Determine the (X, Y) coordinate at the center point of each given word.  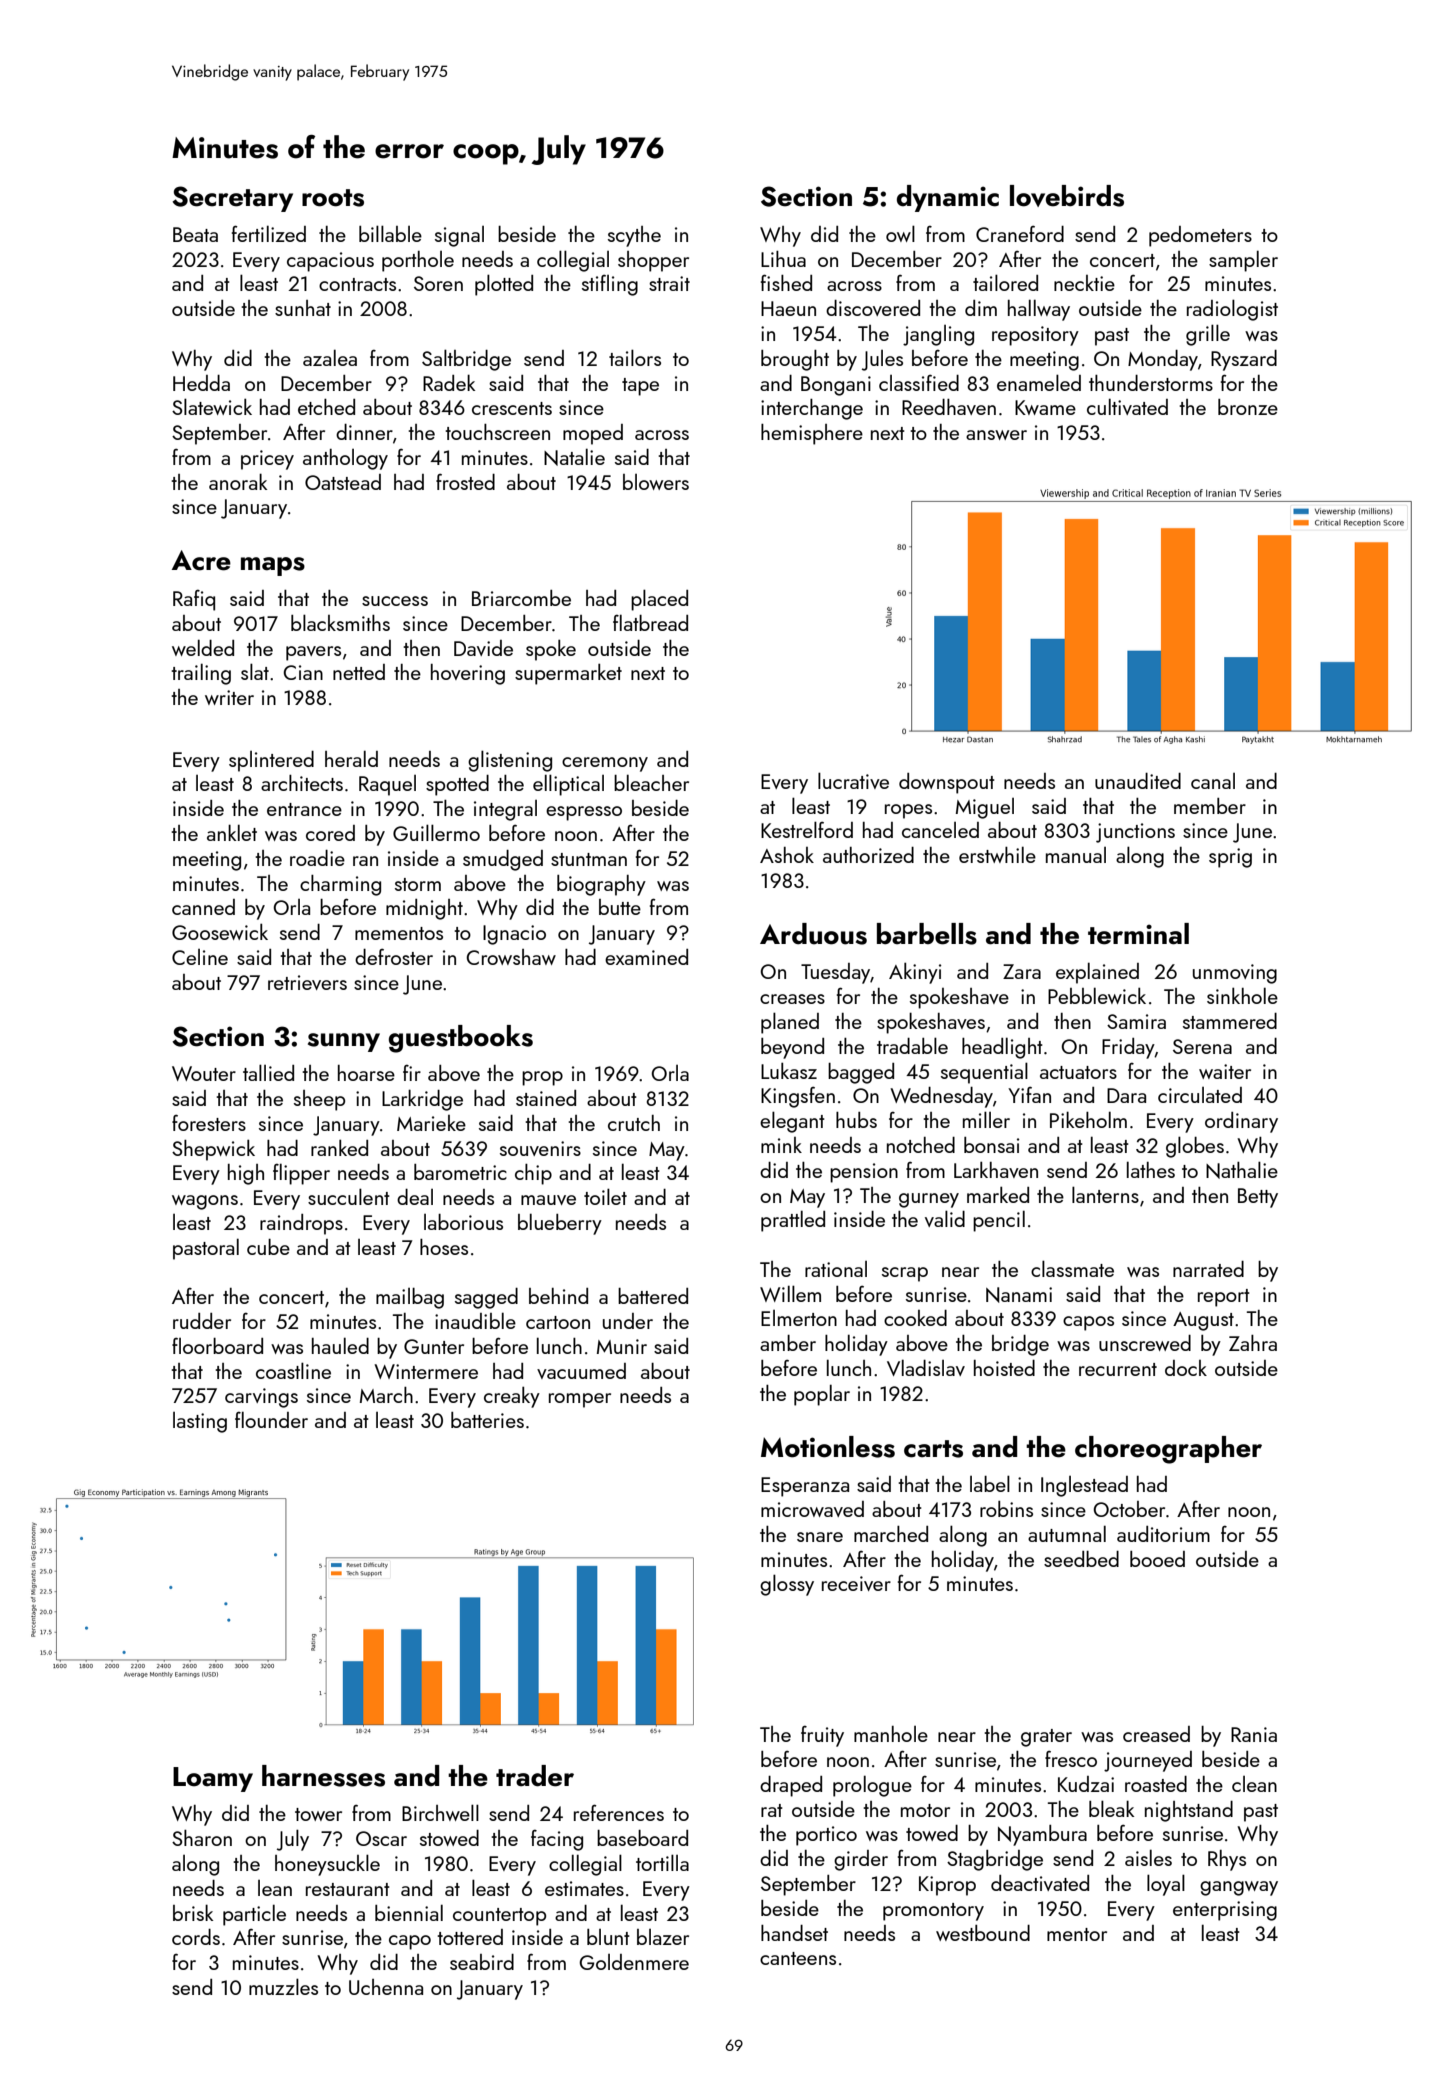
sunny (344, 1042)
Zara (1022, 971)
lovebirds (1067, 196)
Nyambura (1042, 1835)
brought (795, 360)
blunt (608, 1937)
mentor (1077, 1934)
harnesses (323, 1776)
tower (318, 1814)
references (619, 1812)
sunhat (303, 308)
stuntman (589, 859)
